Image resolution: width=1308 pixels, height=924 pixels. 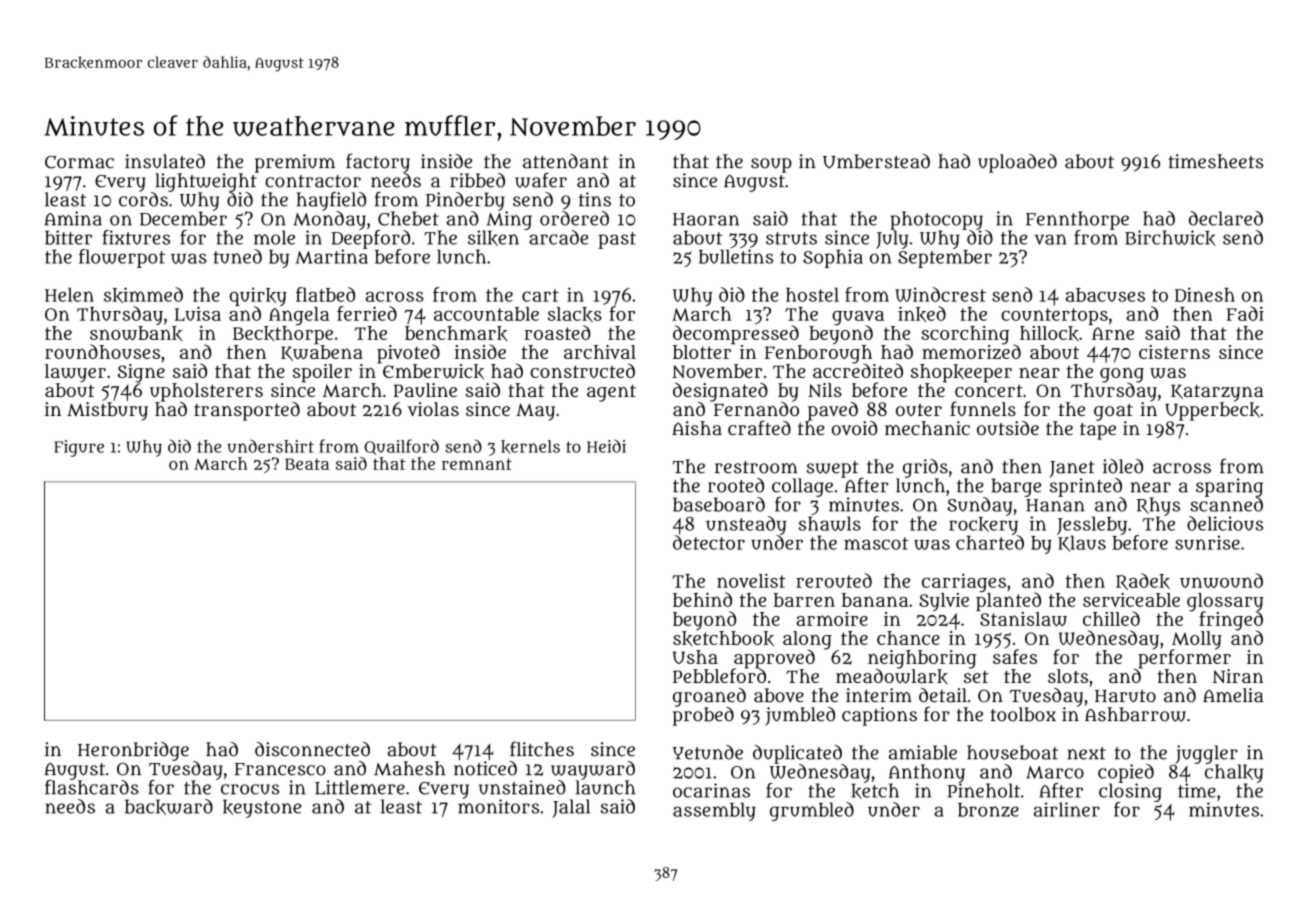 What do you see at coordinates (964, 582) in the screenshot?
I see `carriages` at bounding box center [964, 582].
